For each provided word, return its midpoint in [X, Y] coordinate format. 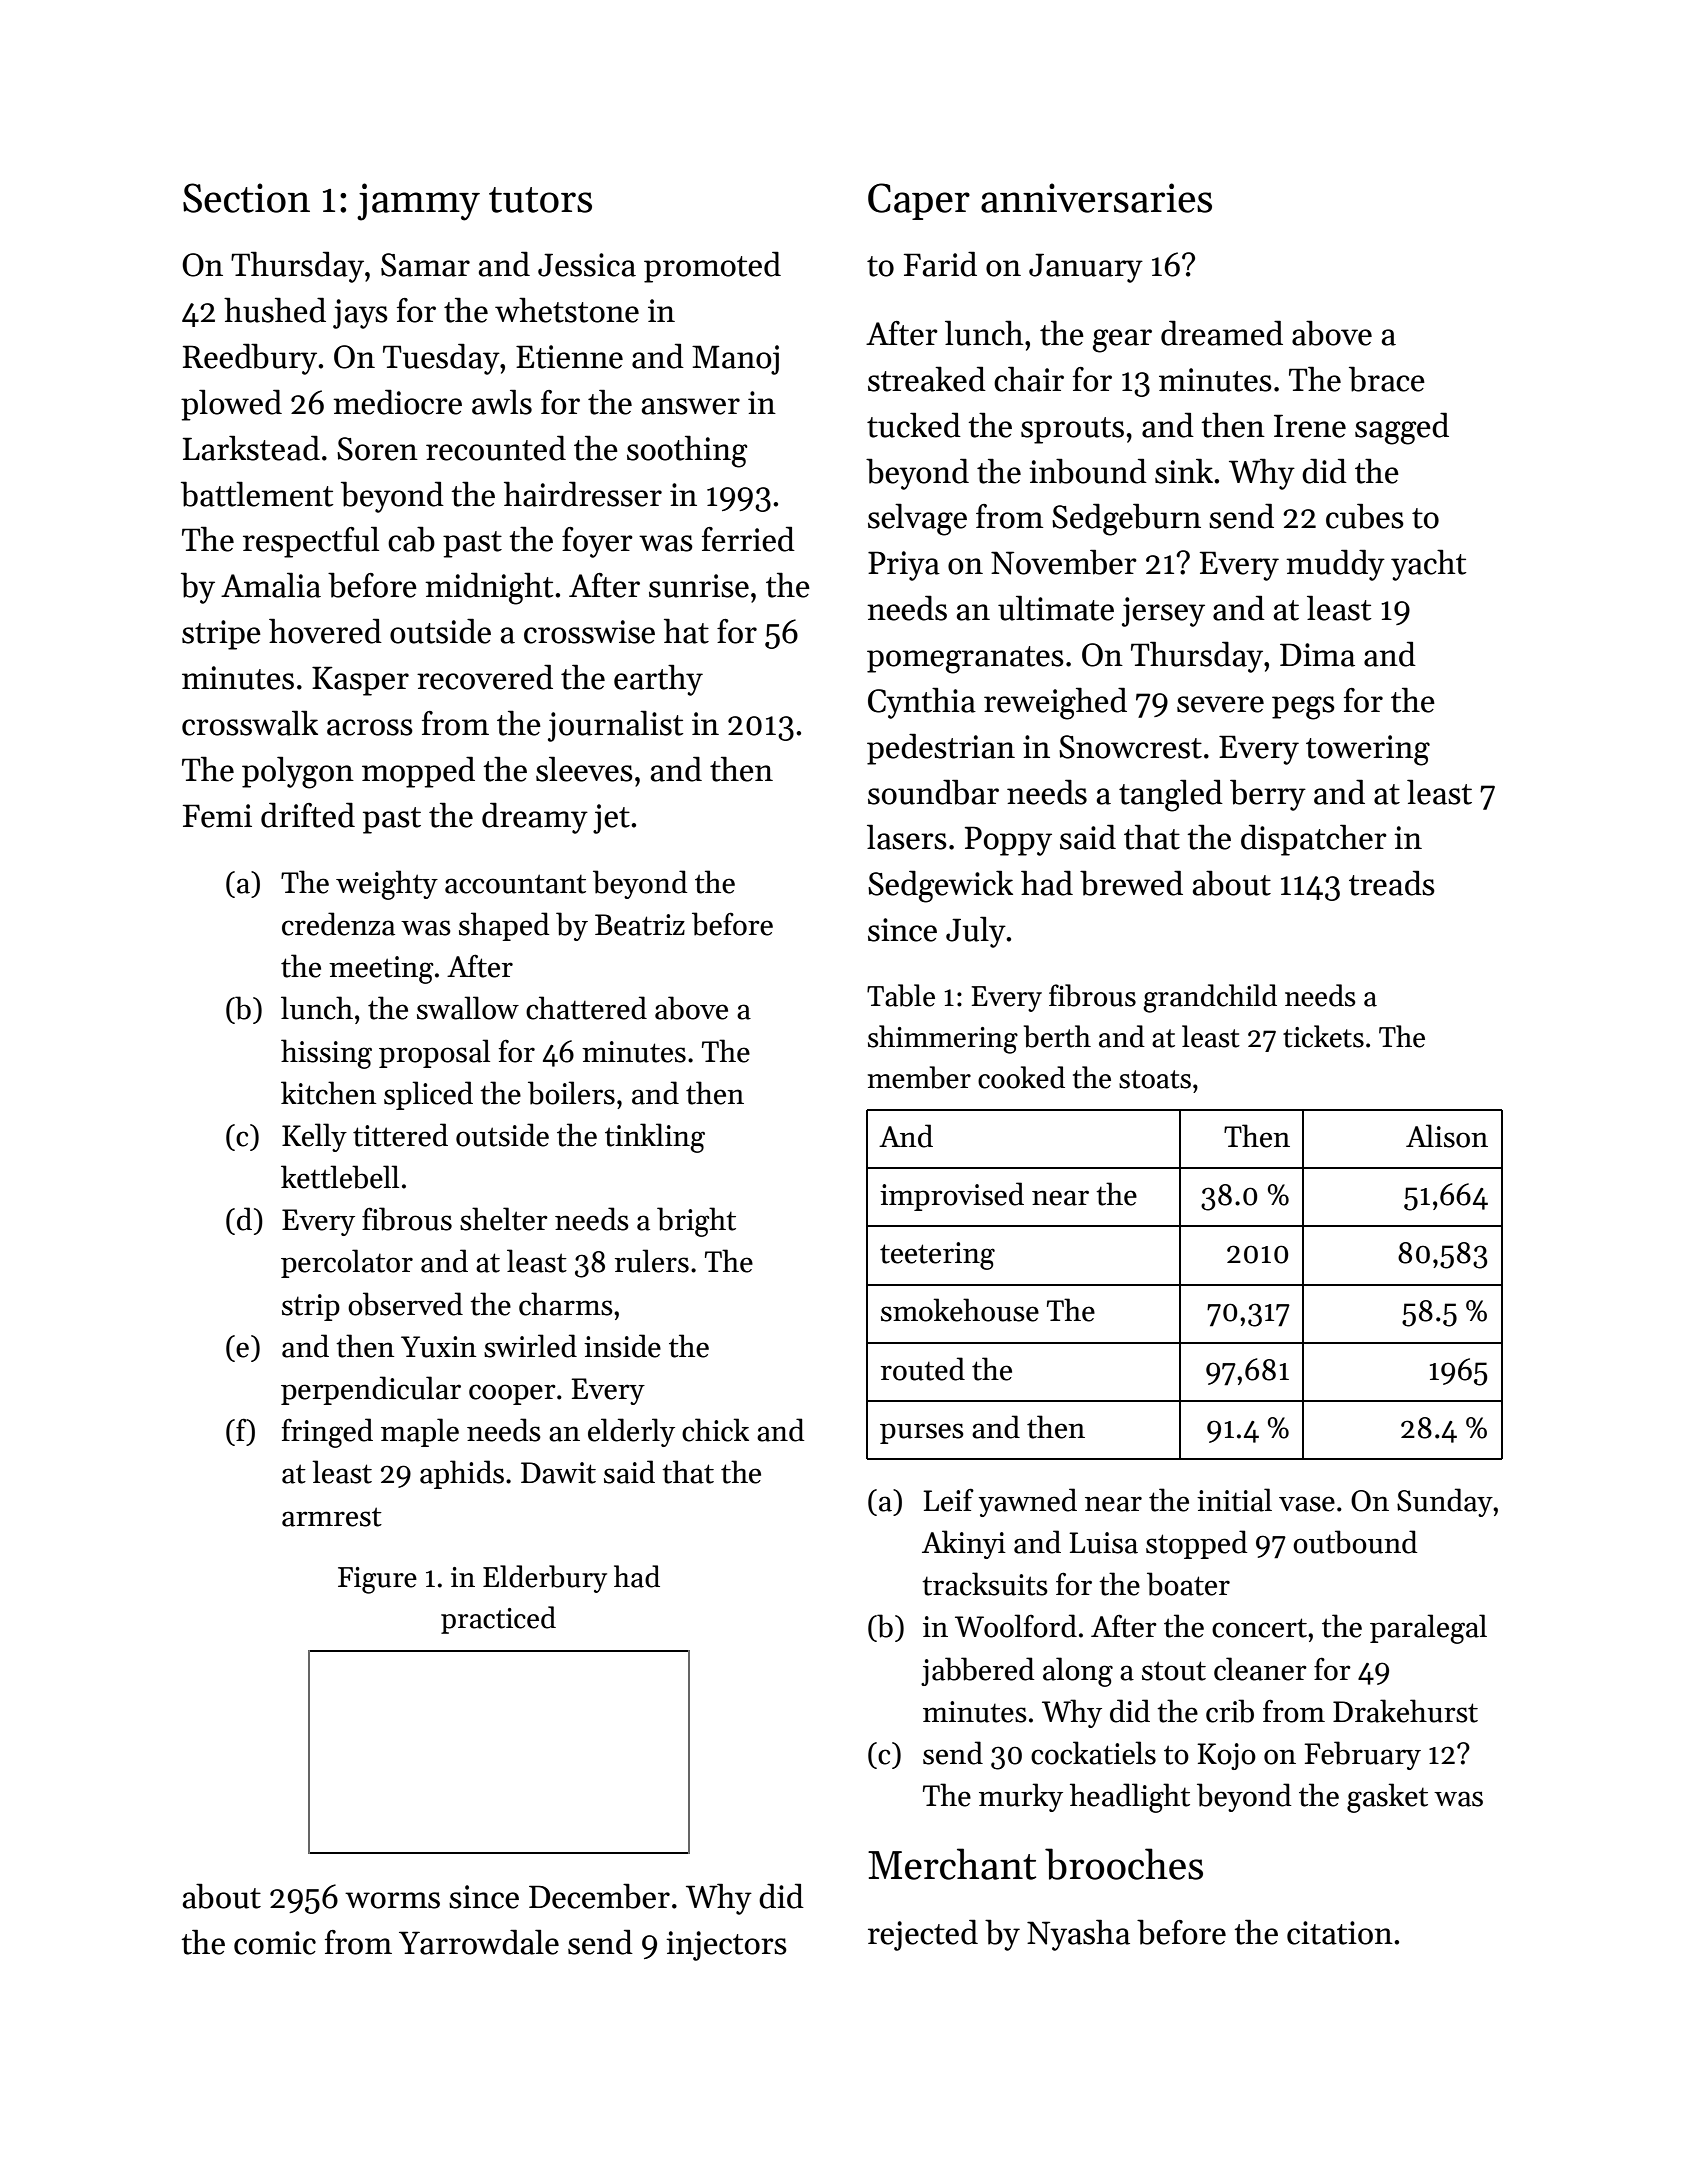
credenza [338, 924]
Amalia [271, 585]
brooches [1124, 1864]
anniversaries [1096, 198]
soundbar [933, 792]
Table [901, 995]
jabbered [977, 1671]
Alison [1447, 1136]
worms [392, 1900]
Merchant [952, 1864]
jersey [1163, 612]
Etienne [569, 357]
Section [246, 198]
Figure [377, 1580]
